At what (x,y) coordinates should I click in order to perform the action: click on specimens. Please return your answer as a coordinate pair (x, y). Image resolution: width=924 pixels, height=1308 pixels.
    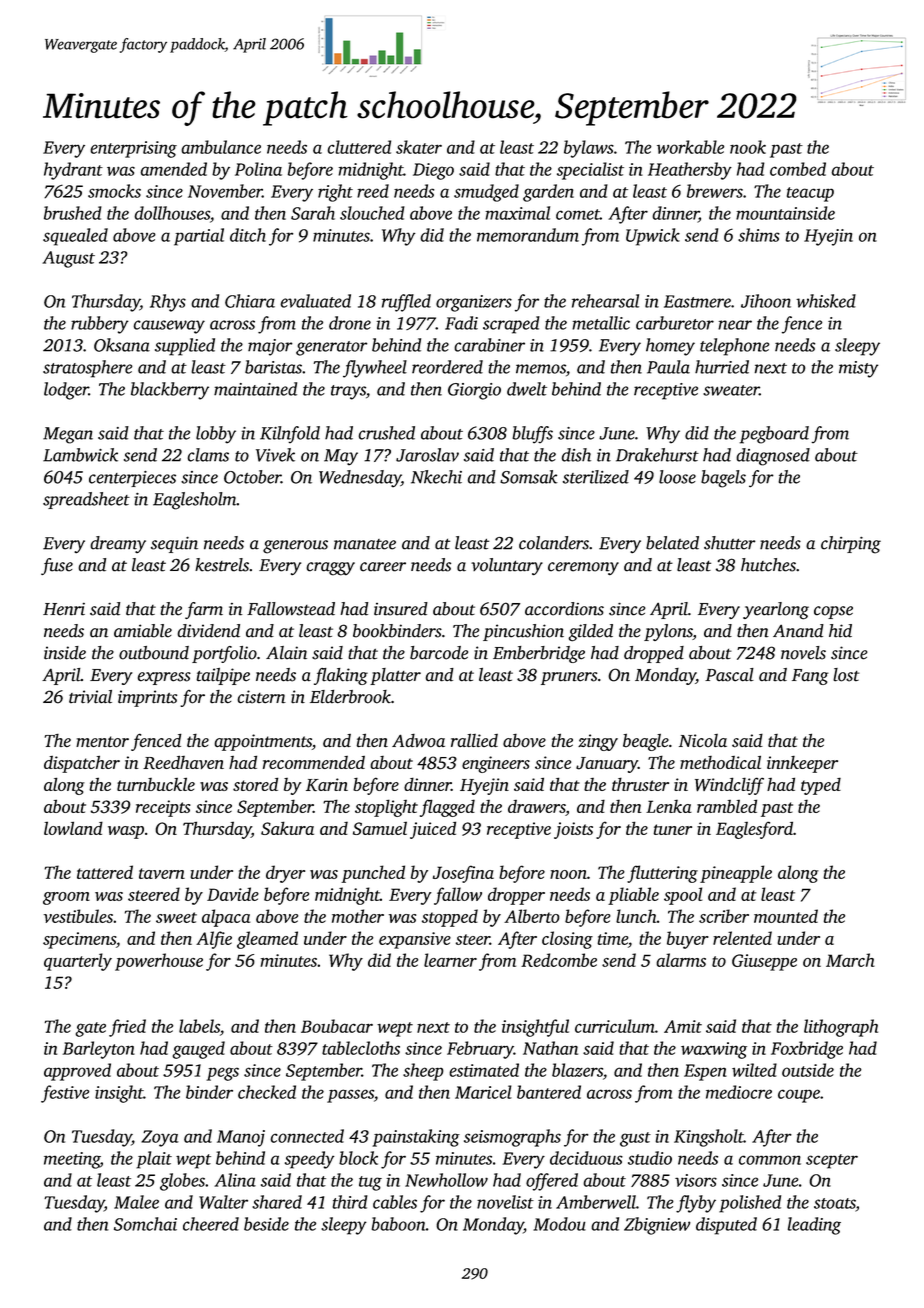
    Looking at the image, I should click on (79, 940).
